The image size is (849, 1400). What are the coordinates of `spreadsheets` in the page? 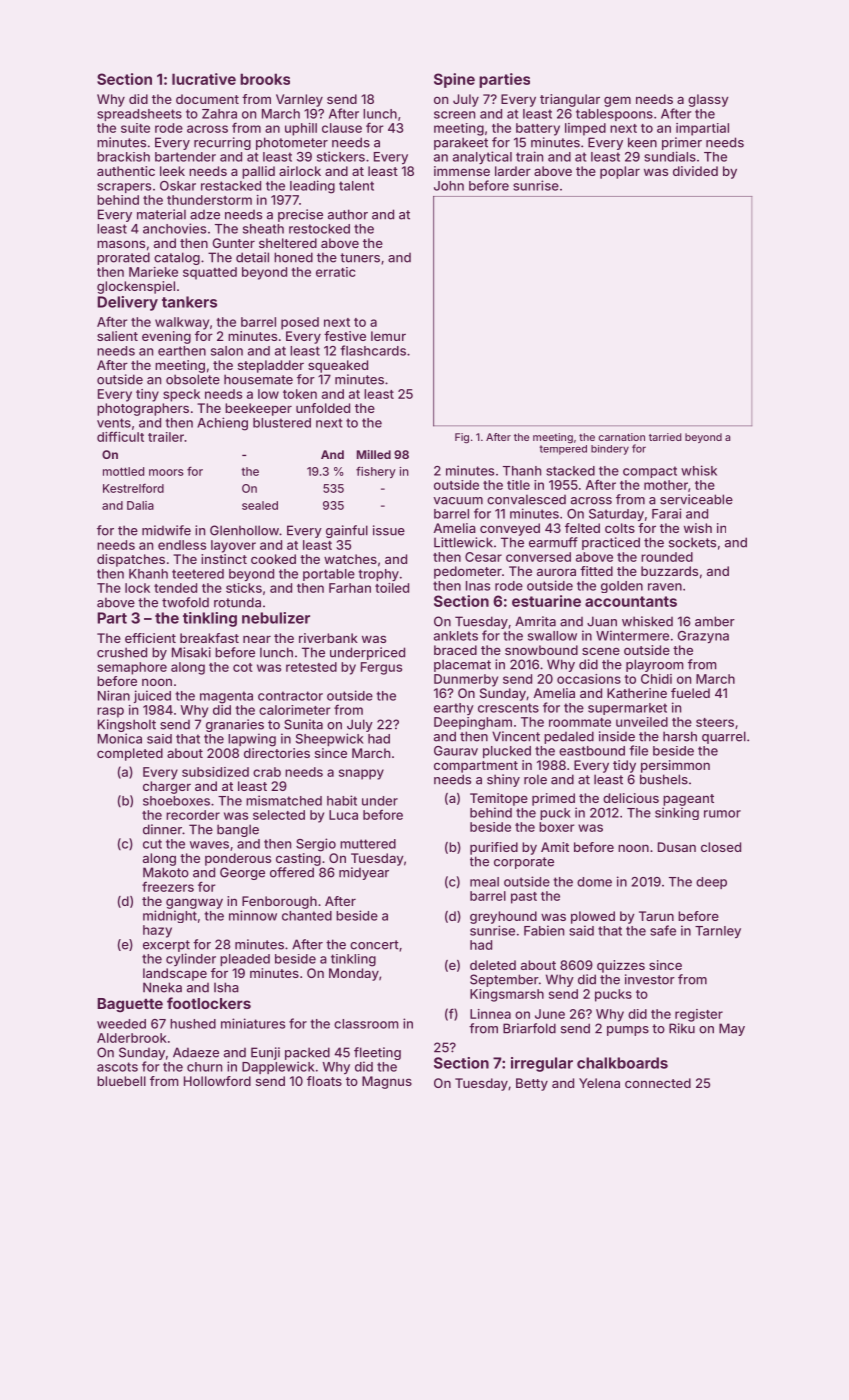 It's located at (139, 115).
